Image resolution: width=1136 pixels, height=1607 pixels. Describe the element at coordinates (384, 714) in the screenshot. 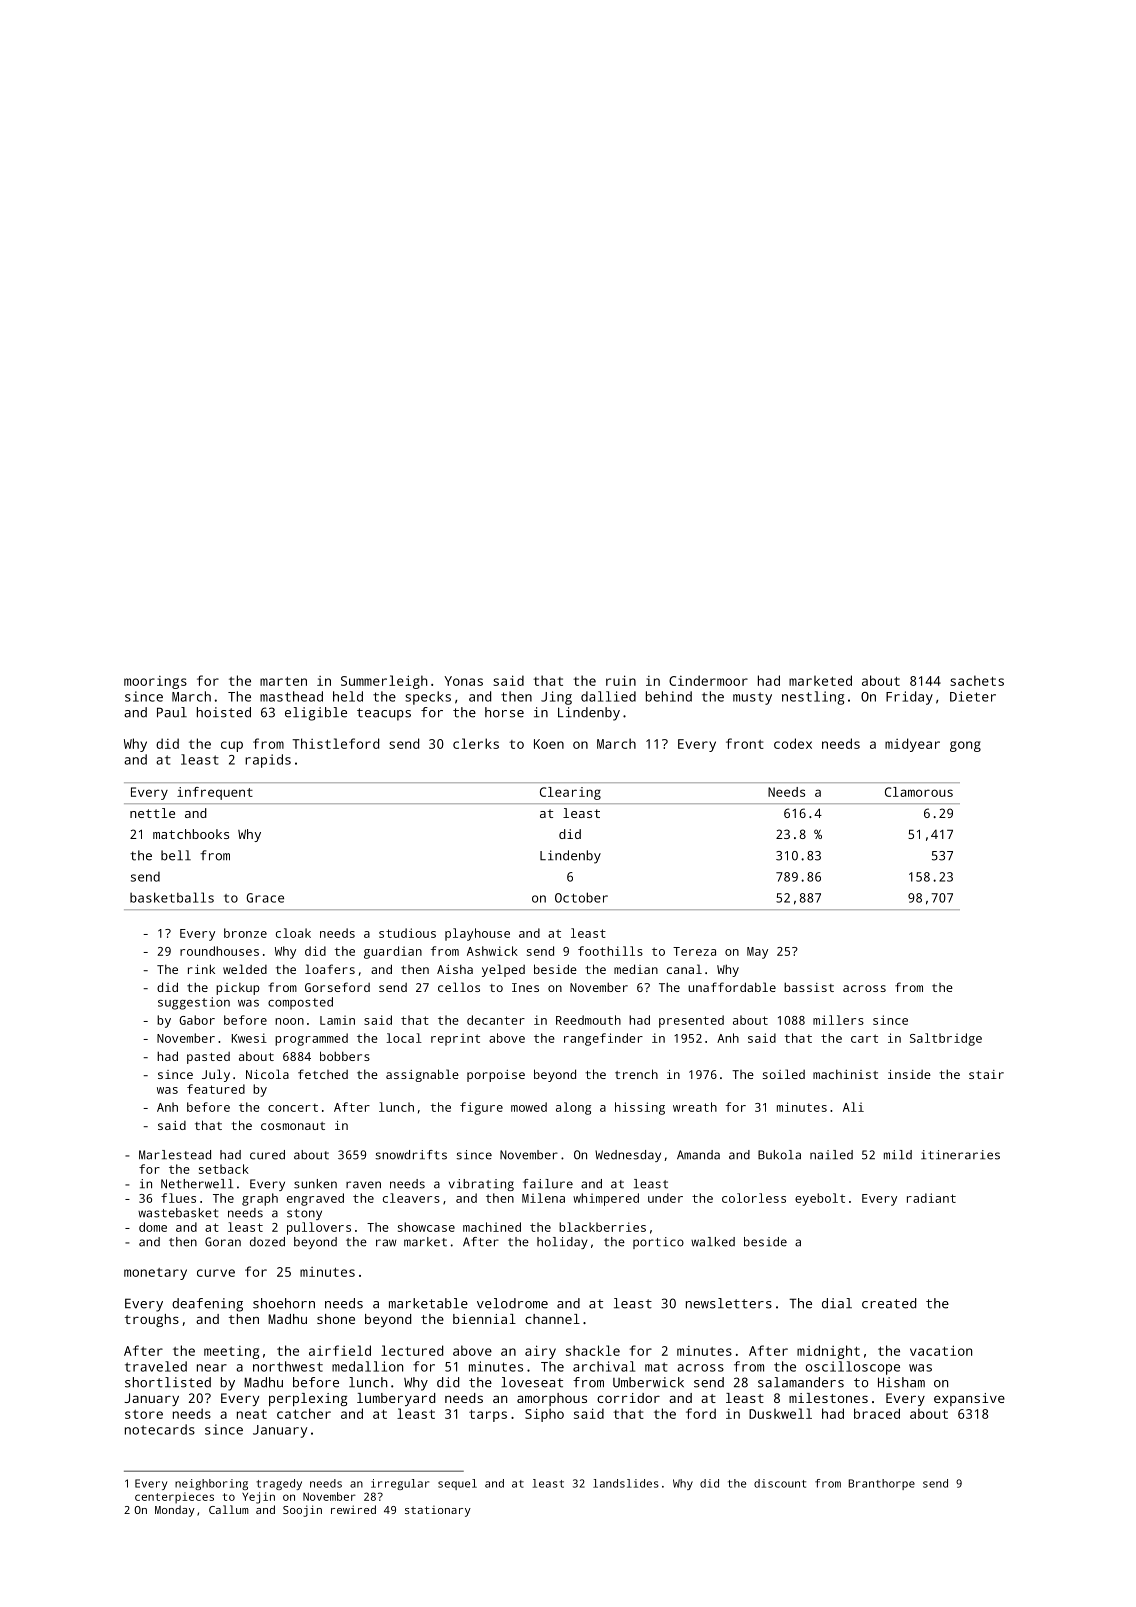

I see `teacups` at that location.
